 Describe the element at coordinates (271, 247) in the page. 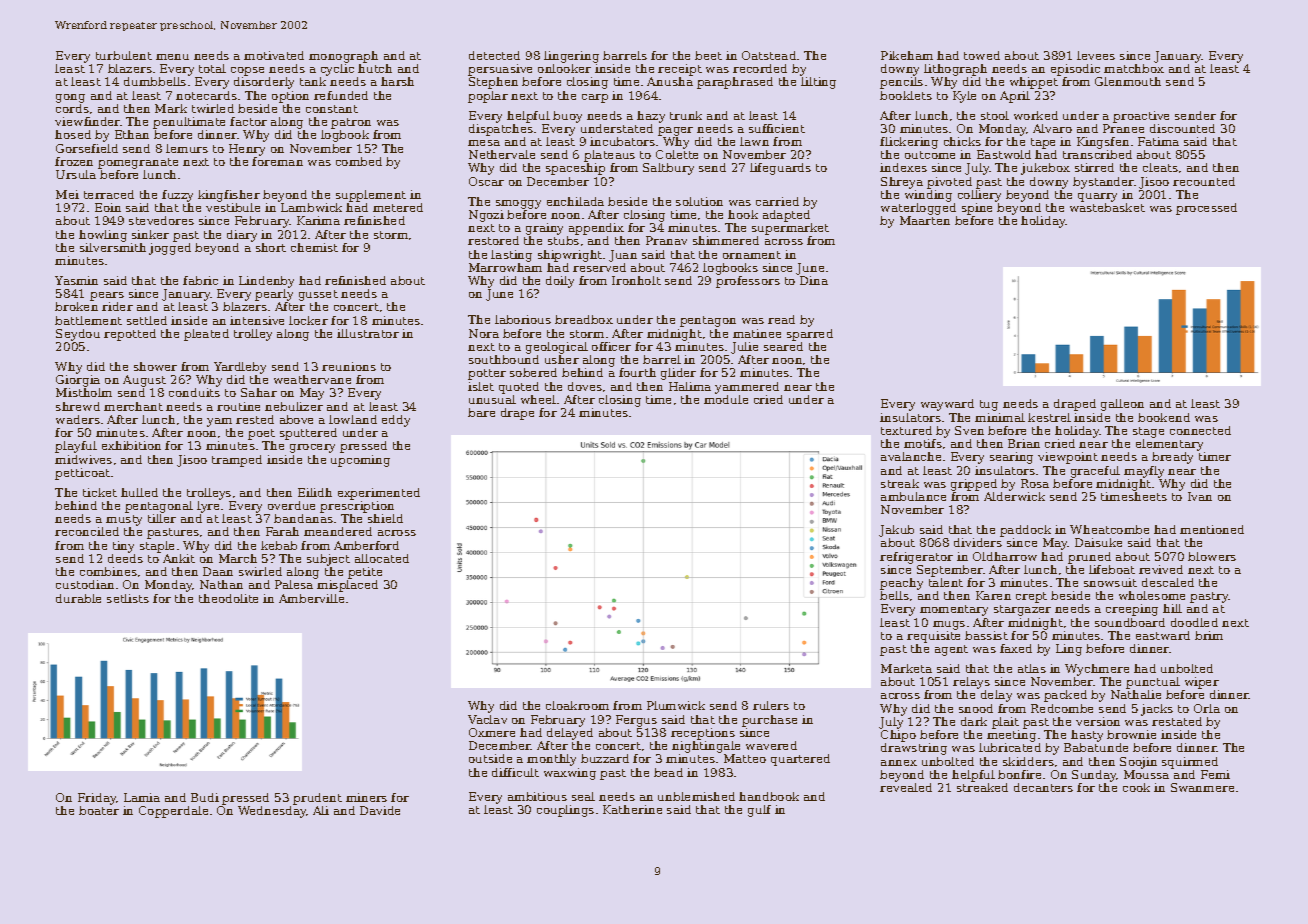

I see `short` at that location.
